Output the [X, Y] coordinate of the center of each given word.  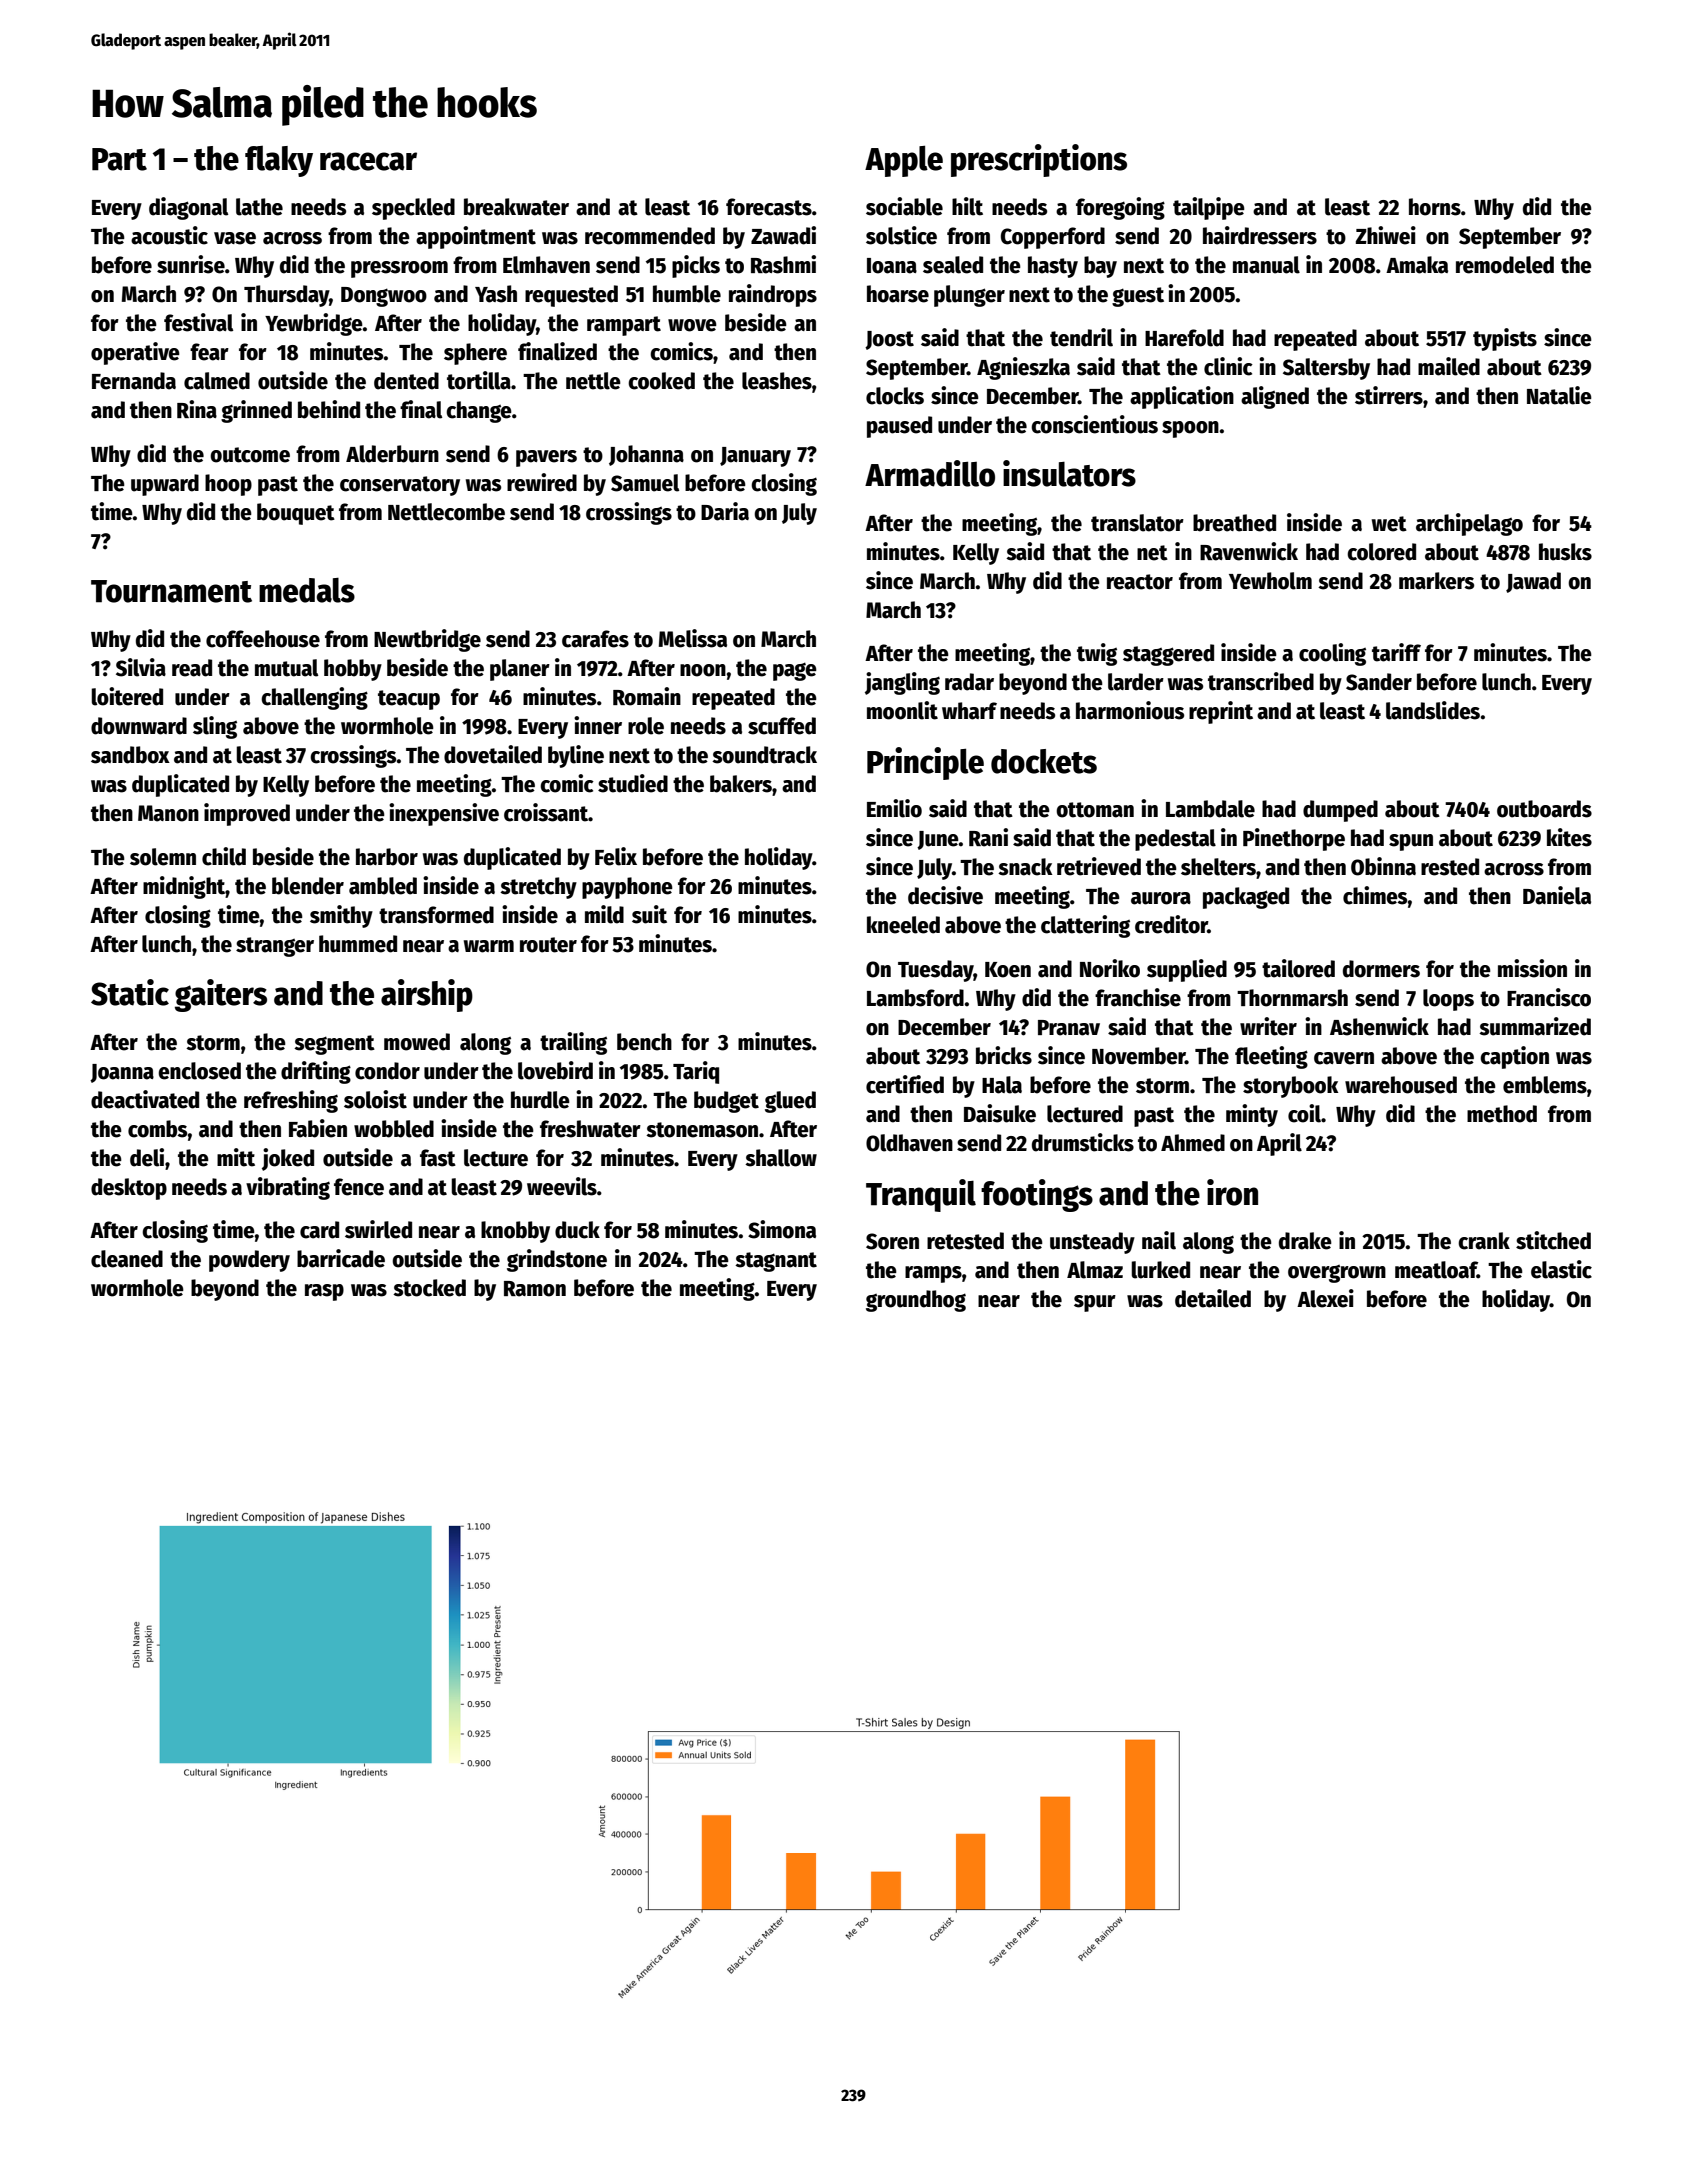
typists [1505, 339]
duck [577, 1230]
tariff [1396, 652]
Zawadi [783, 235]
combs [158, 1129]
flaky [279, 161]
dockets [1044, 761]
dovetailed [493, 754]
